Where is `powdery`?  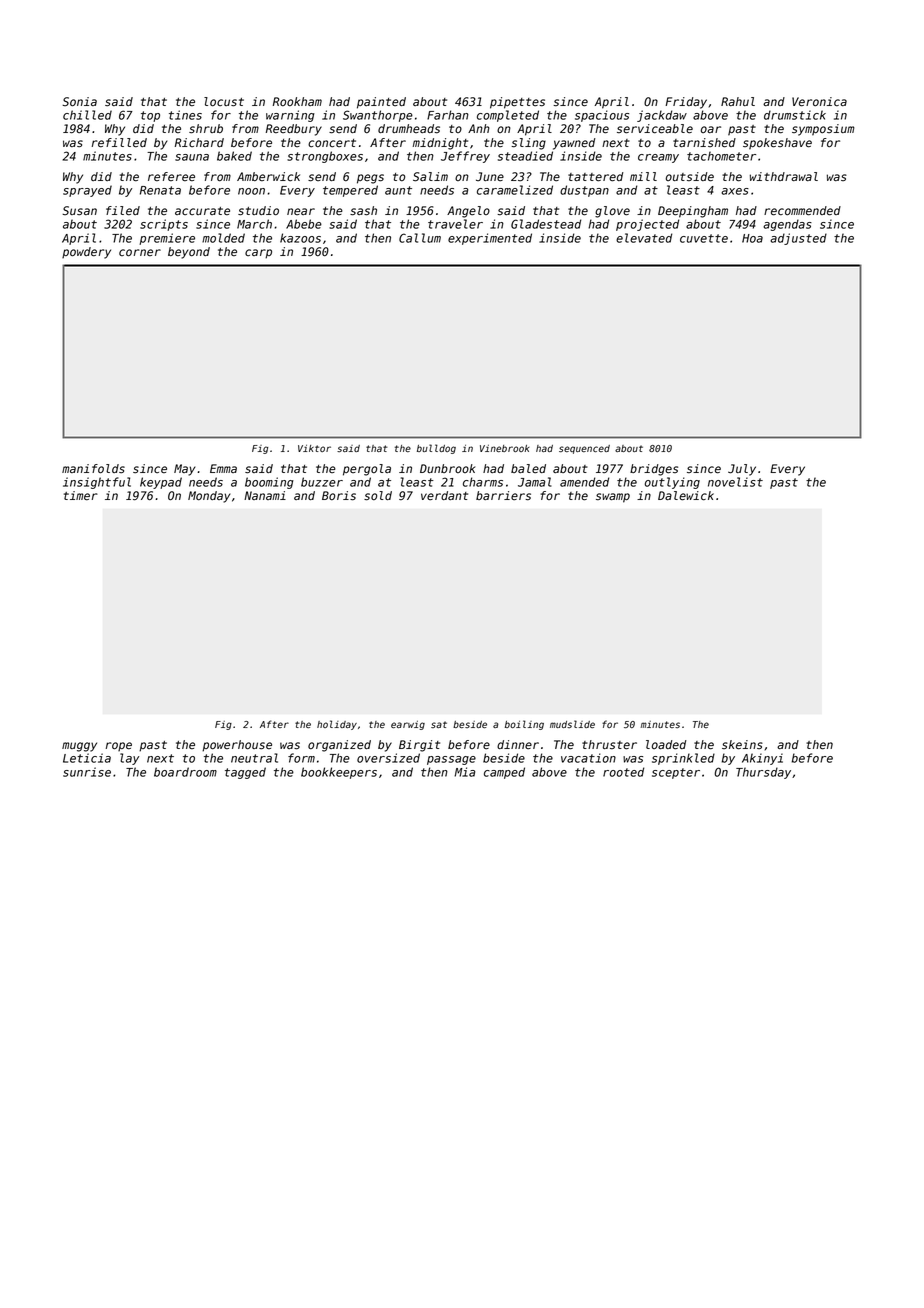
powdery is located at coordinates (86, 253).
